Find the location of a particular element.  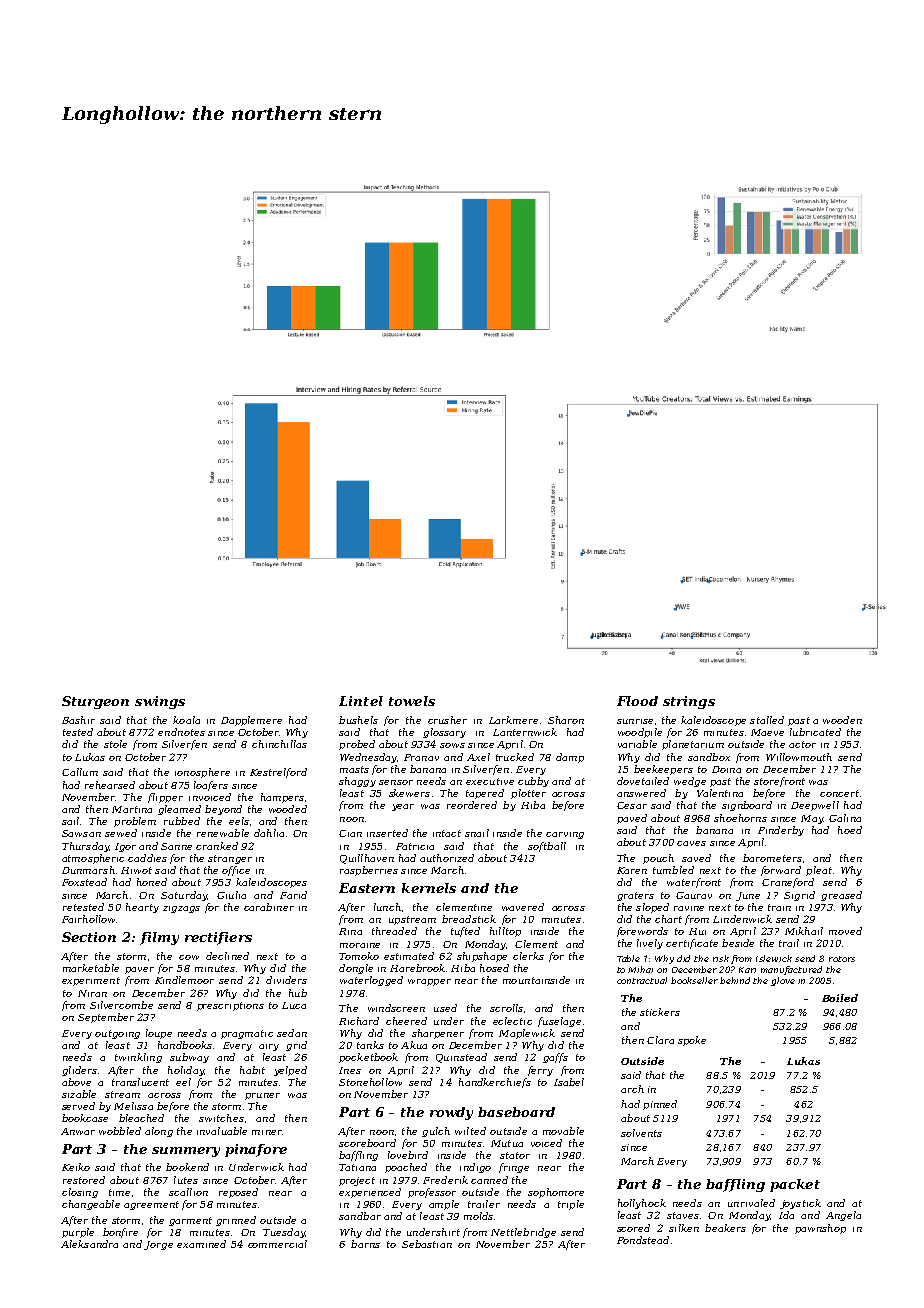

unrivaled is located at coordinates (751, 1203).
